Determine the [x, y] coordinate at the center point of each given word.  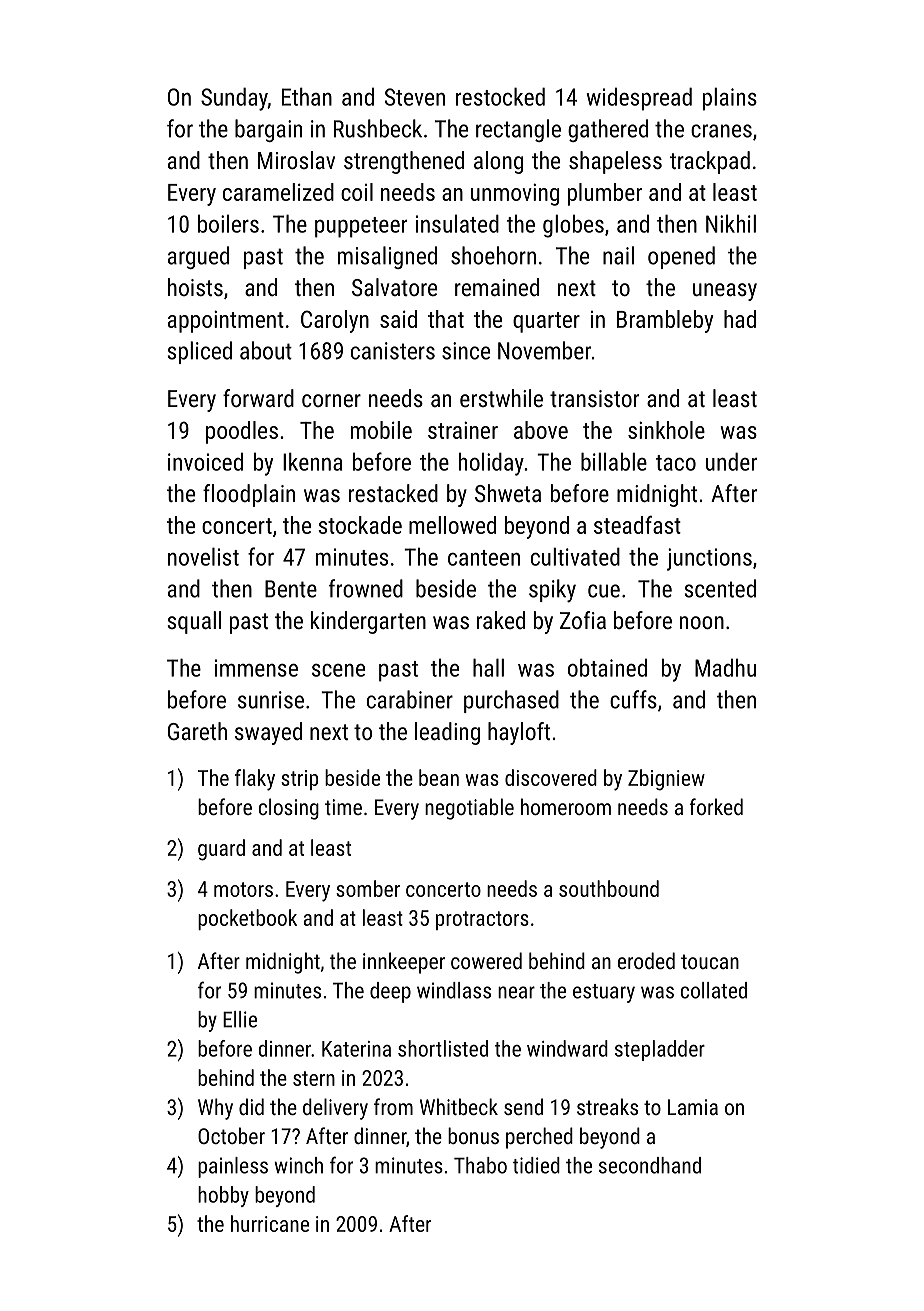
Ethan [307, 96]
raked [501, 620]
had [740, 319]
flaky [255, 780]
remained [497, 287]
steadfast [637, 525]
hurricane [270, 1223]
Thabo [480, 1165]
